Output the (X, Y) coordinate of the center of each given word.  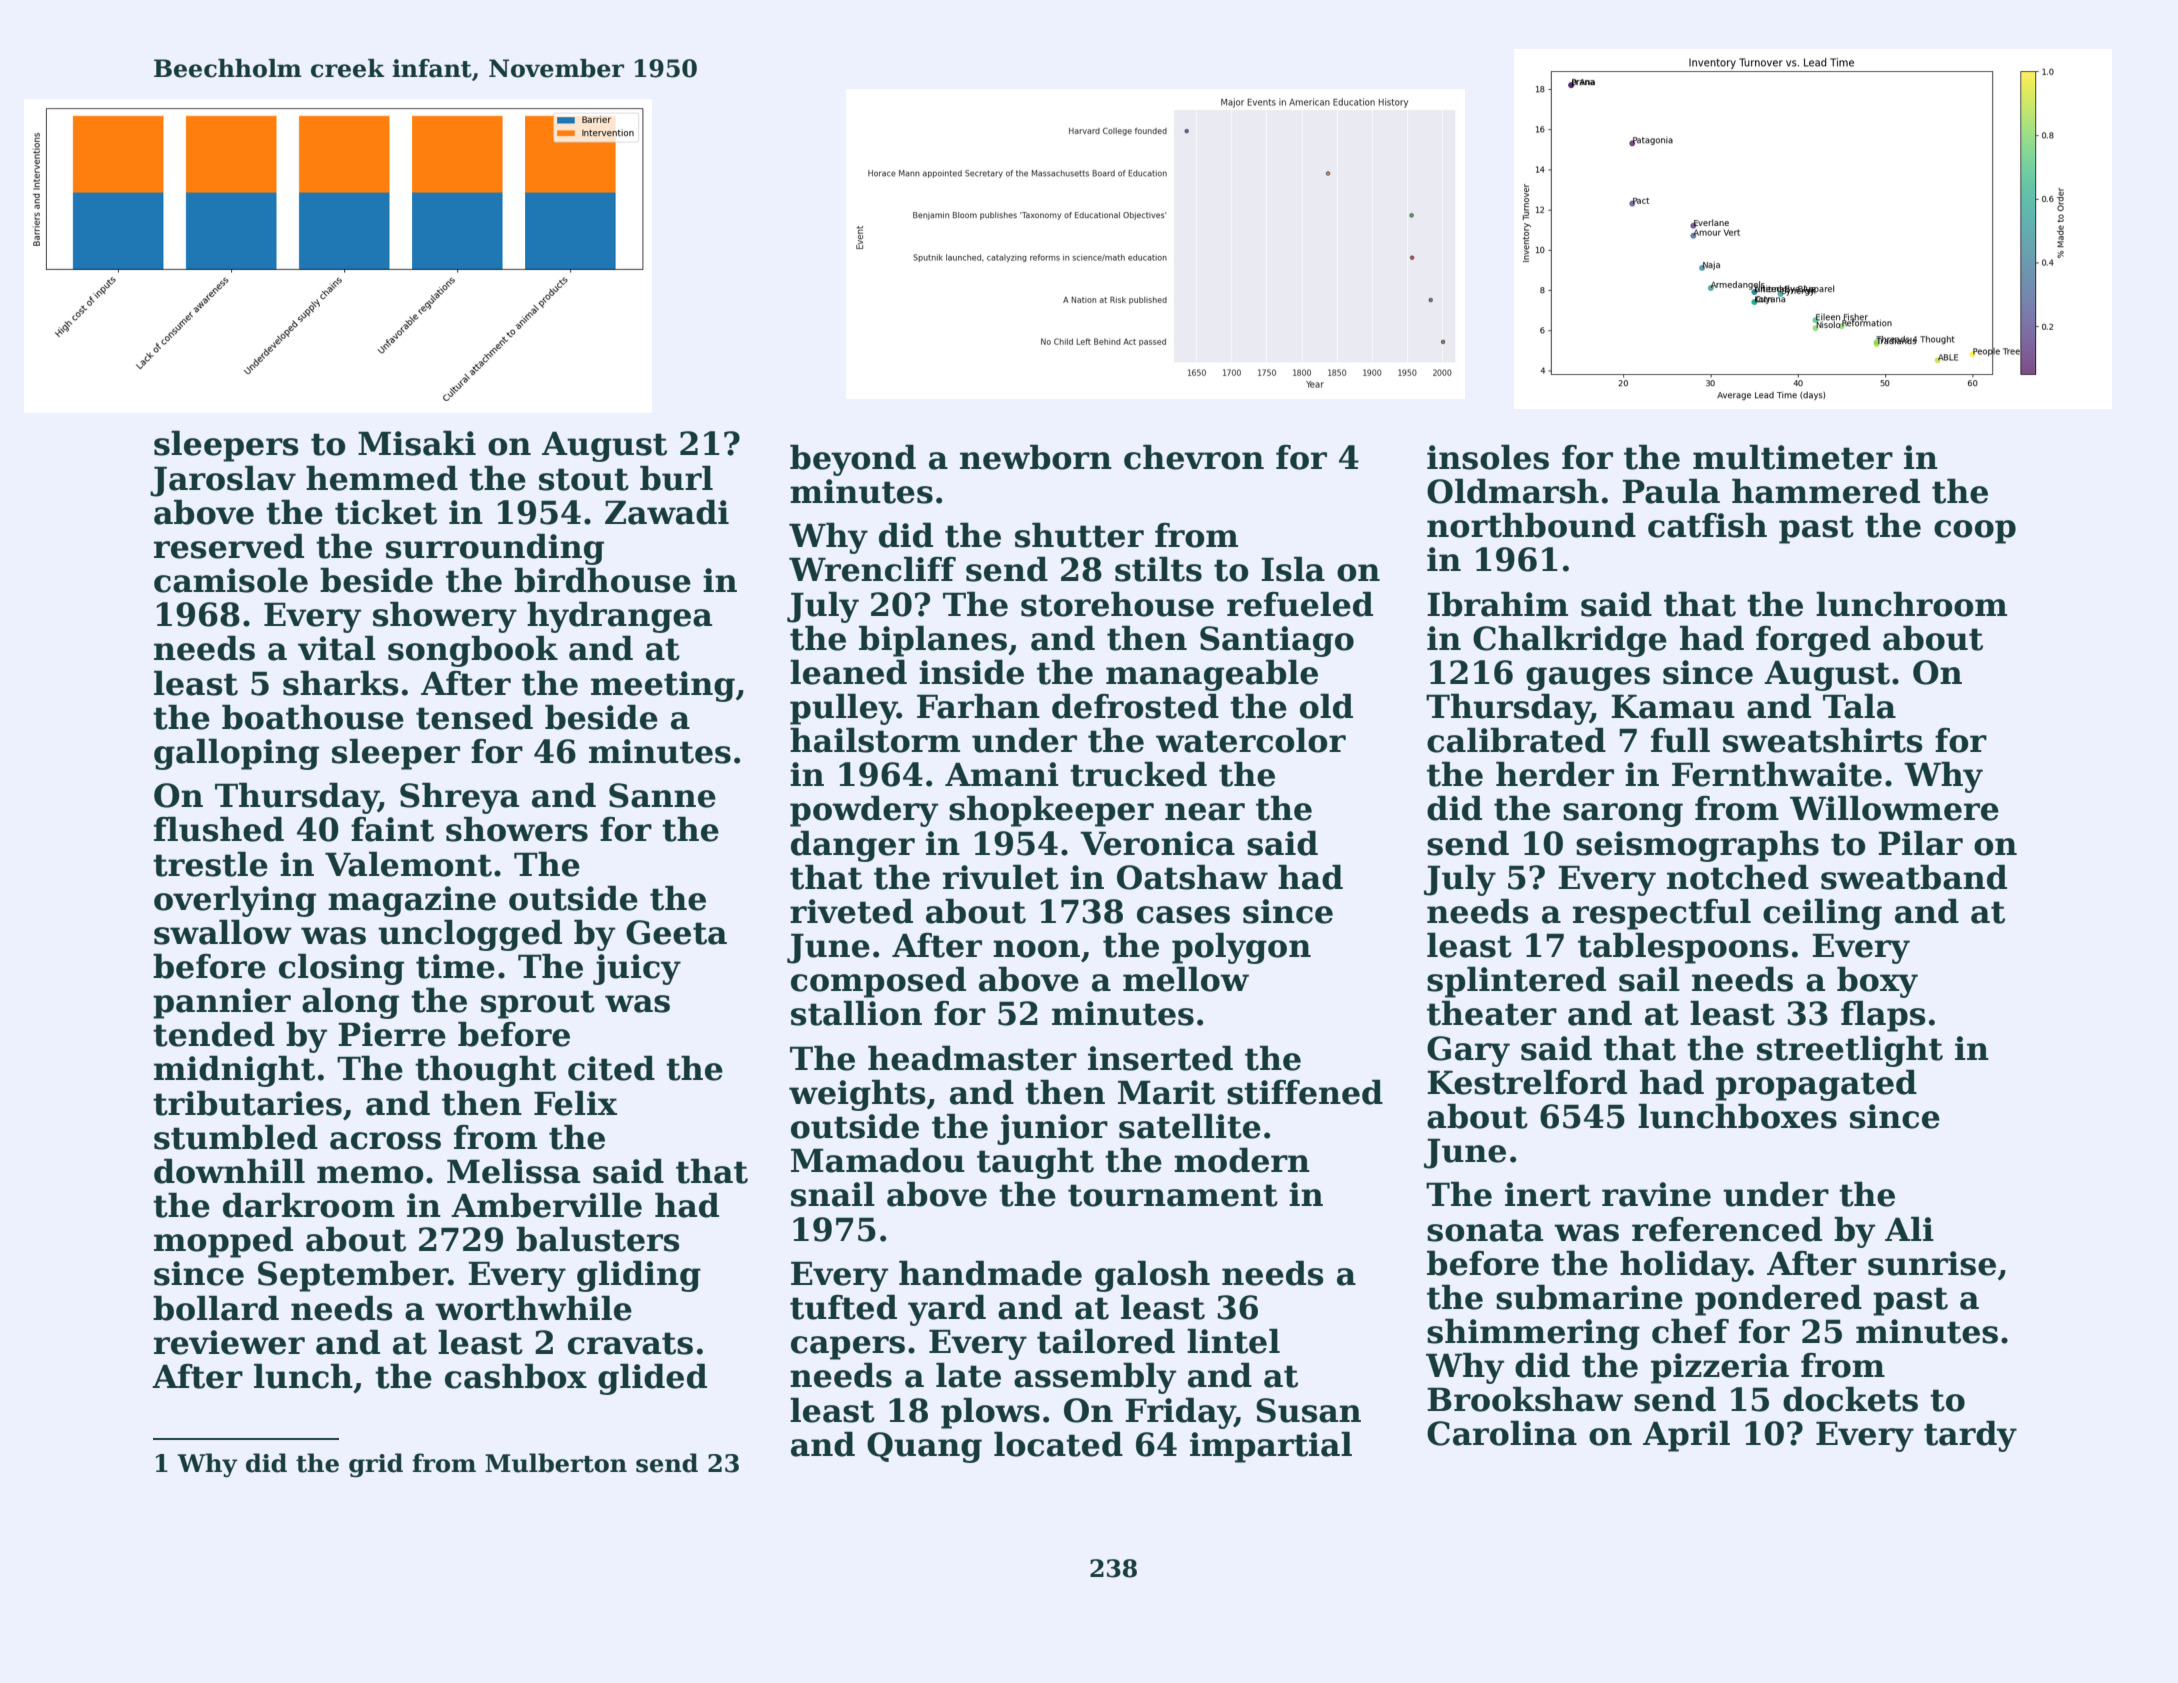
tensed (474, 717)
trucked (1138, 774)
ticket (386, 512)
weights (857, 1095)
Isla (1293, 569)
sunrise (1932, 1263)
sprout (538, 1004)
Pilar (1920, 843)
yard (947, 1310)
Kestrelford (1527, 1082)
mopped (223, 1242)
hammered (1826, 491)
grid (376, 1465)
